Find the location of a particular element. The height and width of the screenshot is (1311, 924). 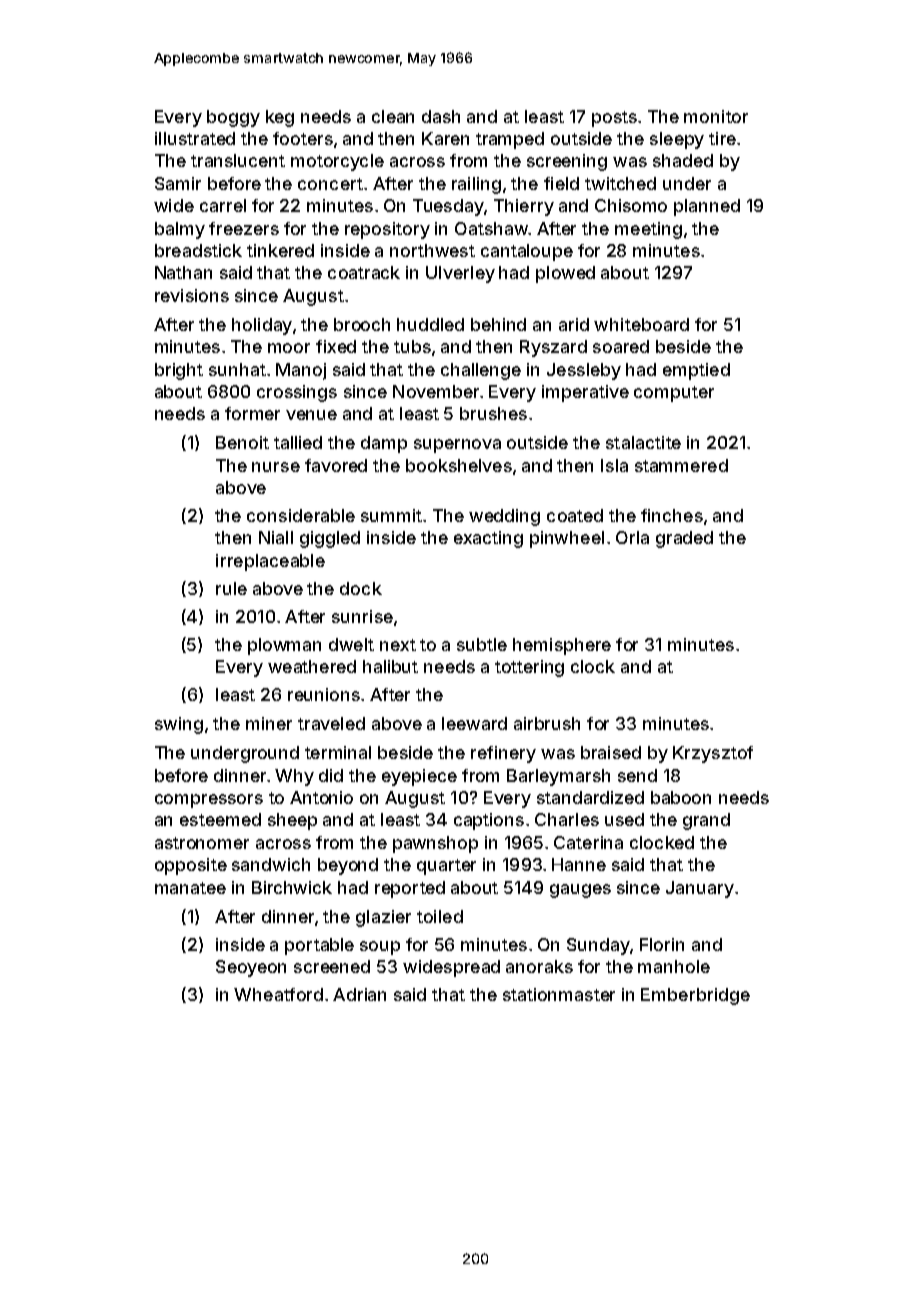

monitor is located at coordinates (716, 116).
